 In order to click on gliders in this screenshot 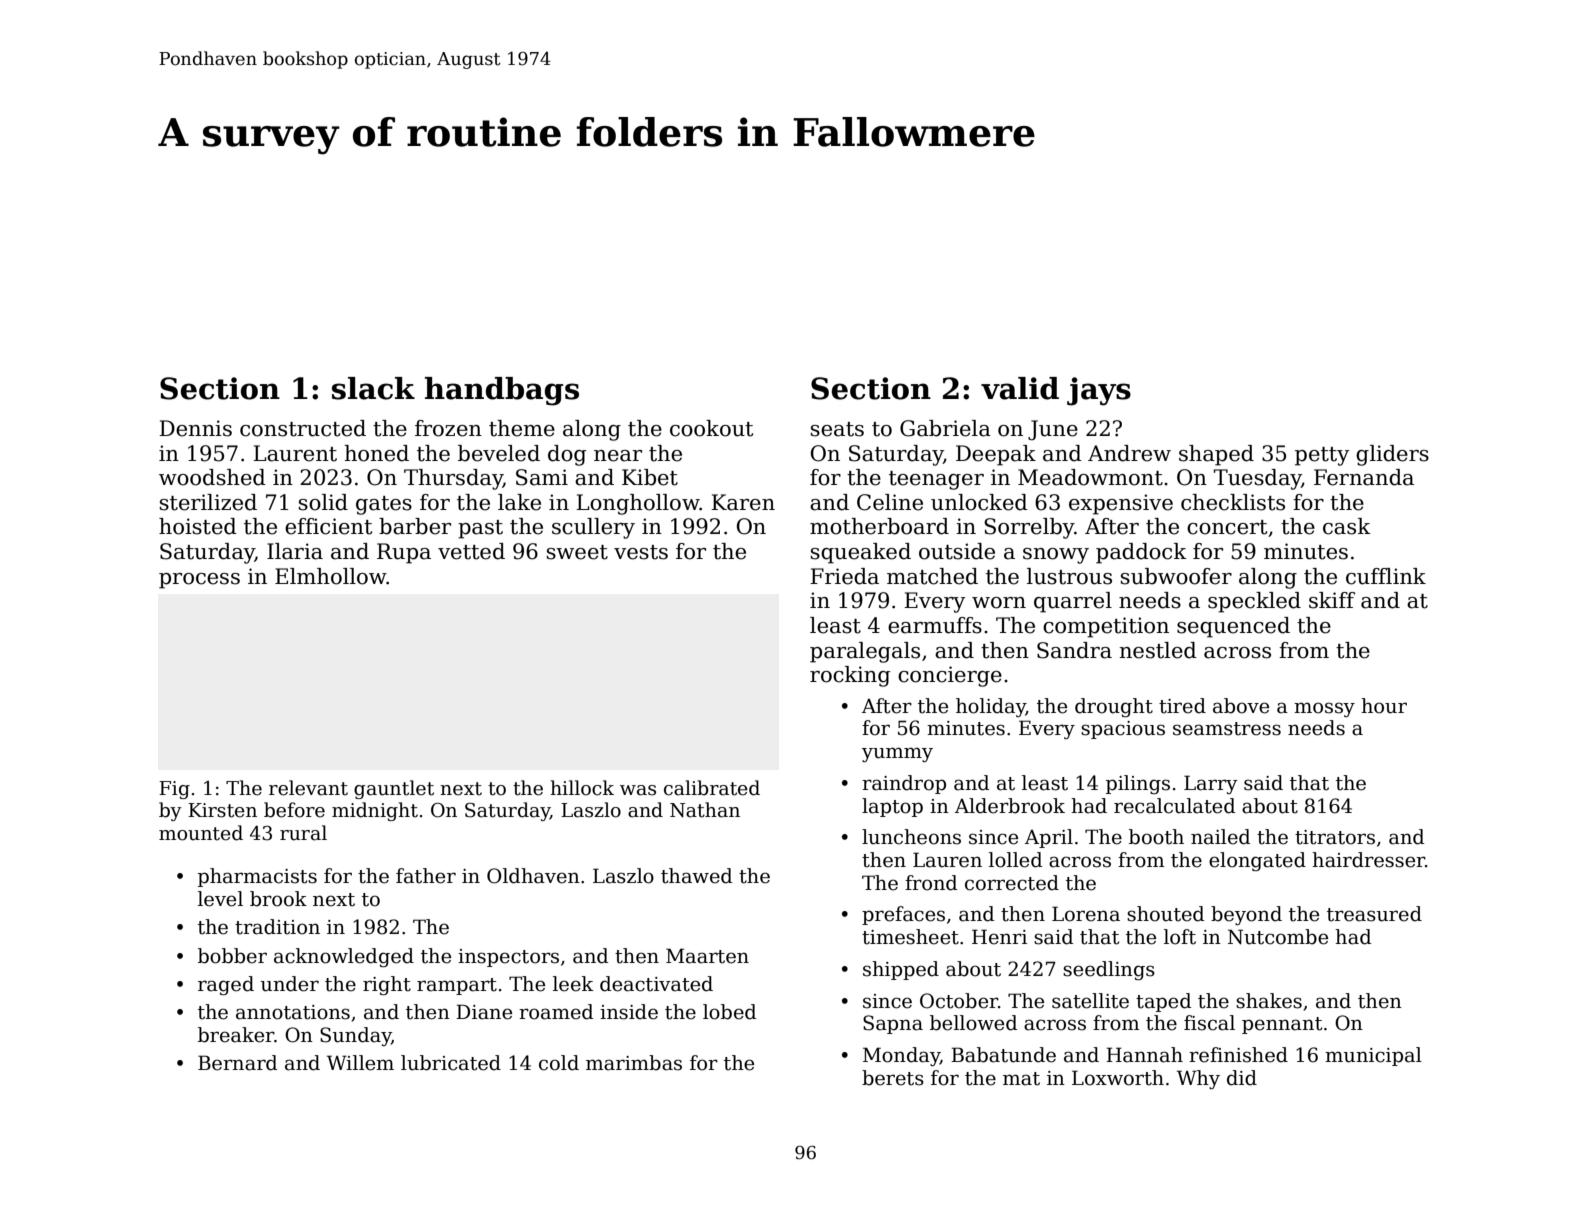, I will do `click(1392, 455)`.
